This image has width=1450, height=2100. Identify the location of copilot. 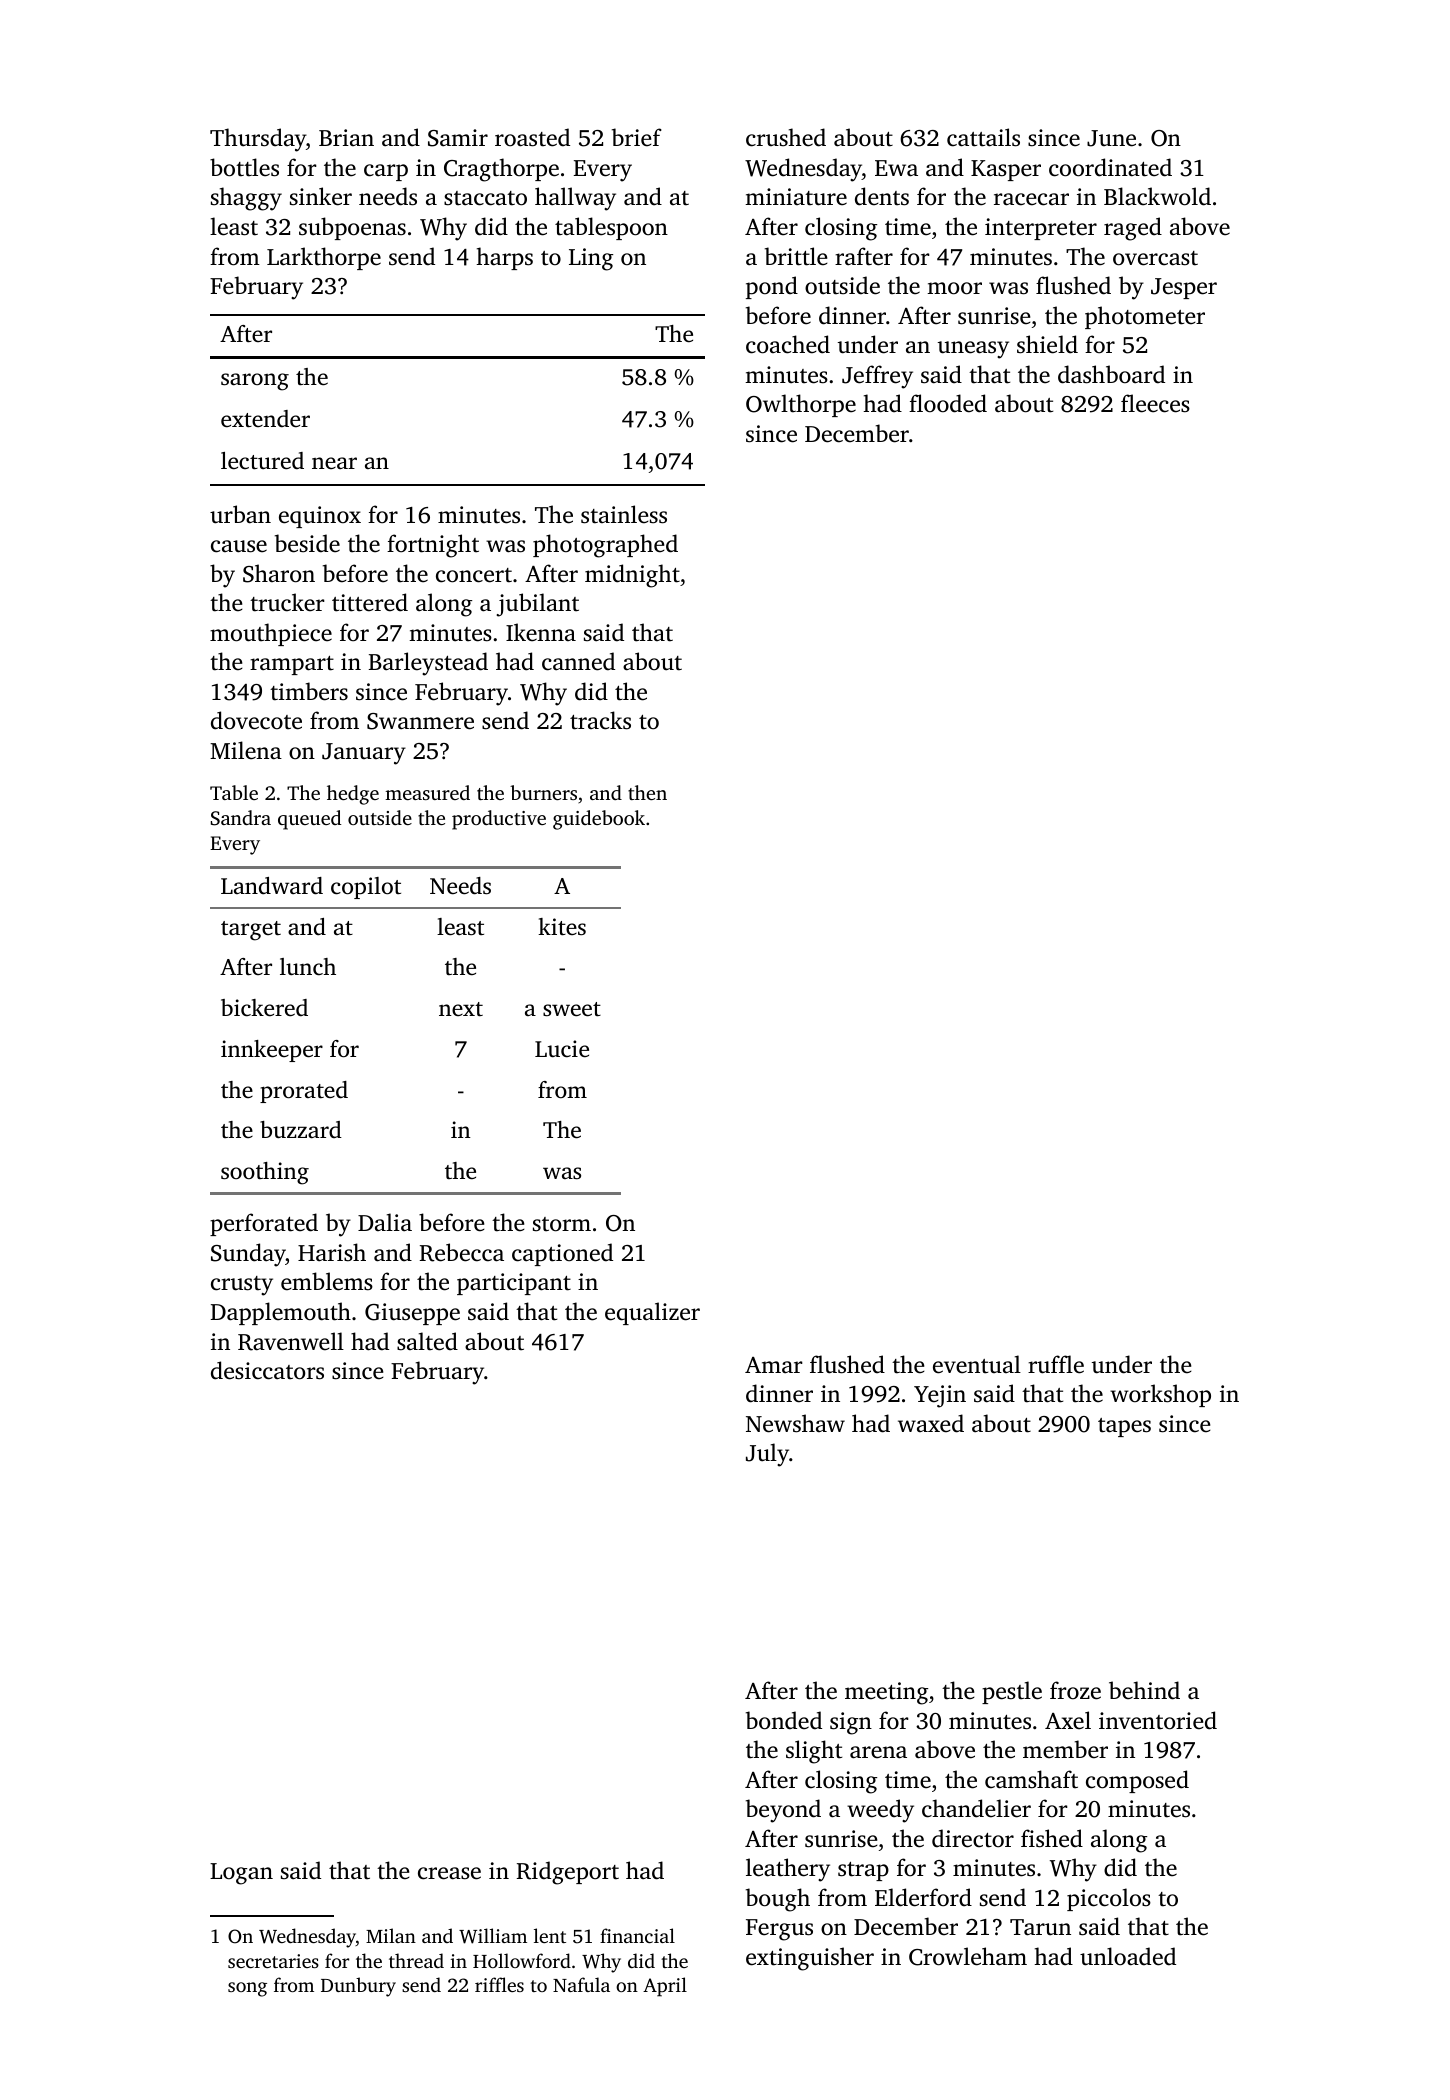
(366, 888).
